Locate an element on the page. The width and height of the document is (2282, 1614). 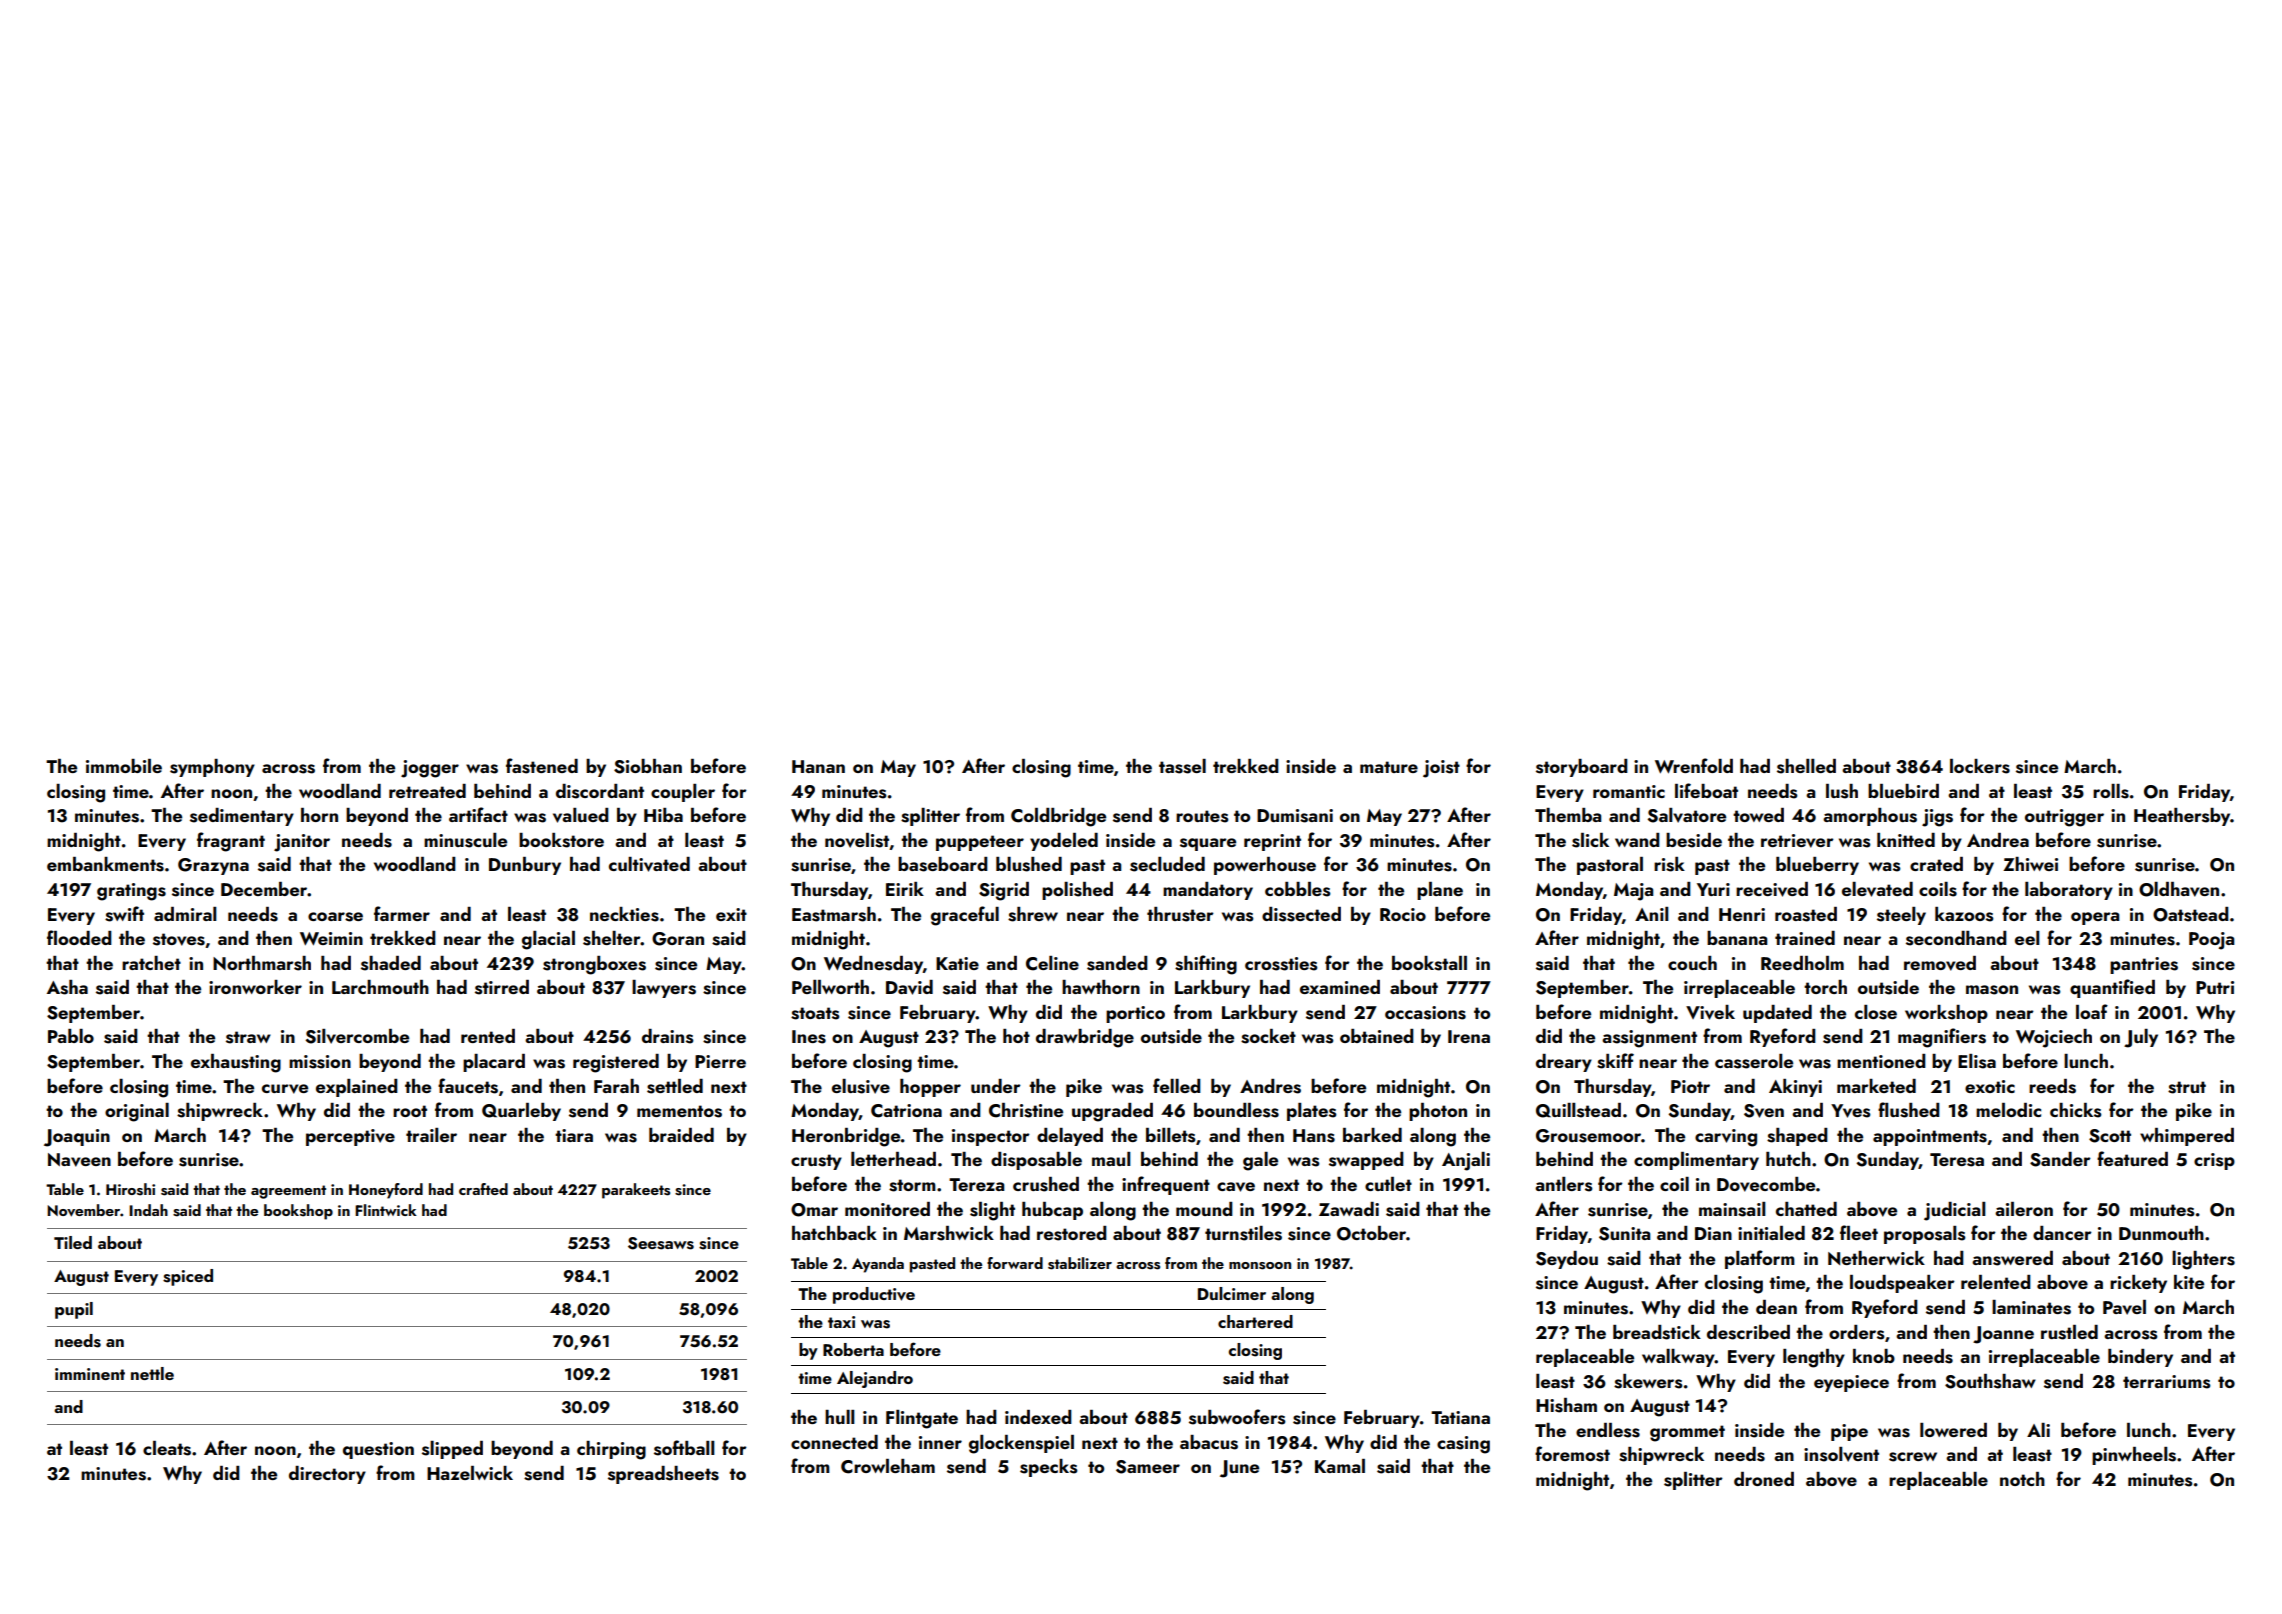
mature is located at coordinates (1389, 767).
